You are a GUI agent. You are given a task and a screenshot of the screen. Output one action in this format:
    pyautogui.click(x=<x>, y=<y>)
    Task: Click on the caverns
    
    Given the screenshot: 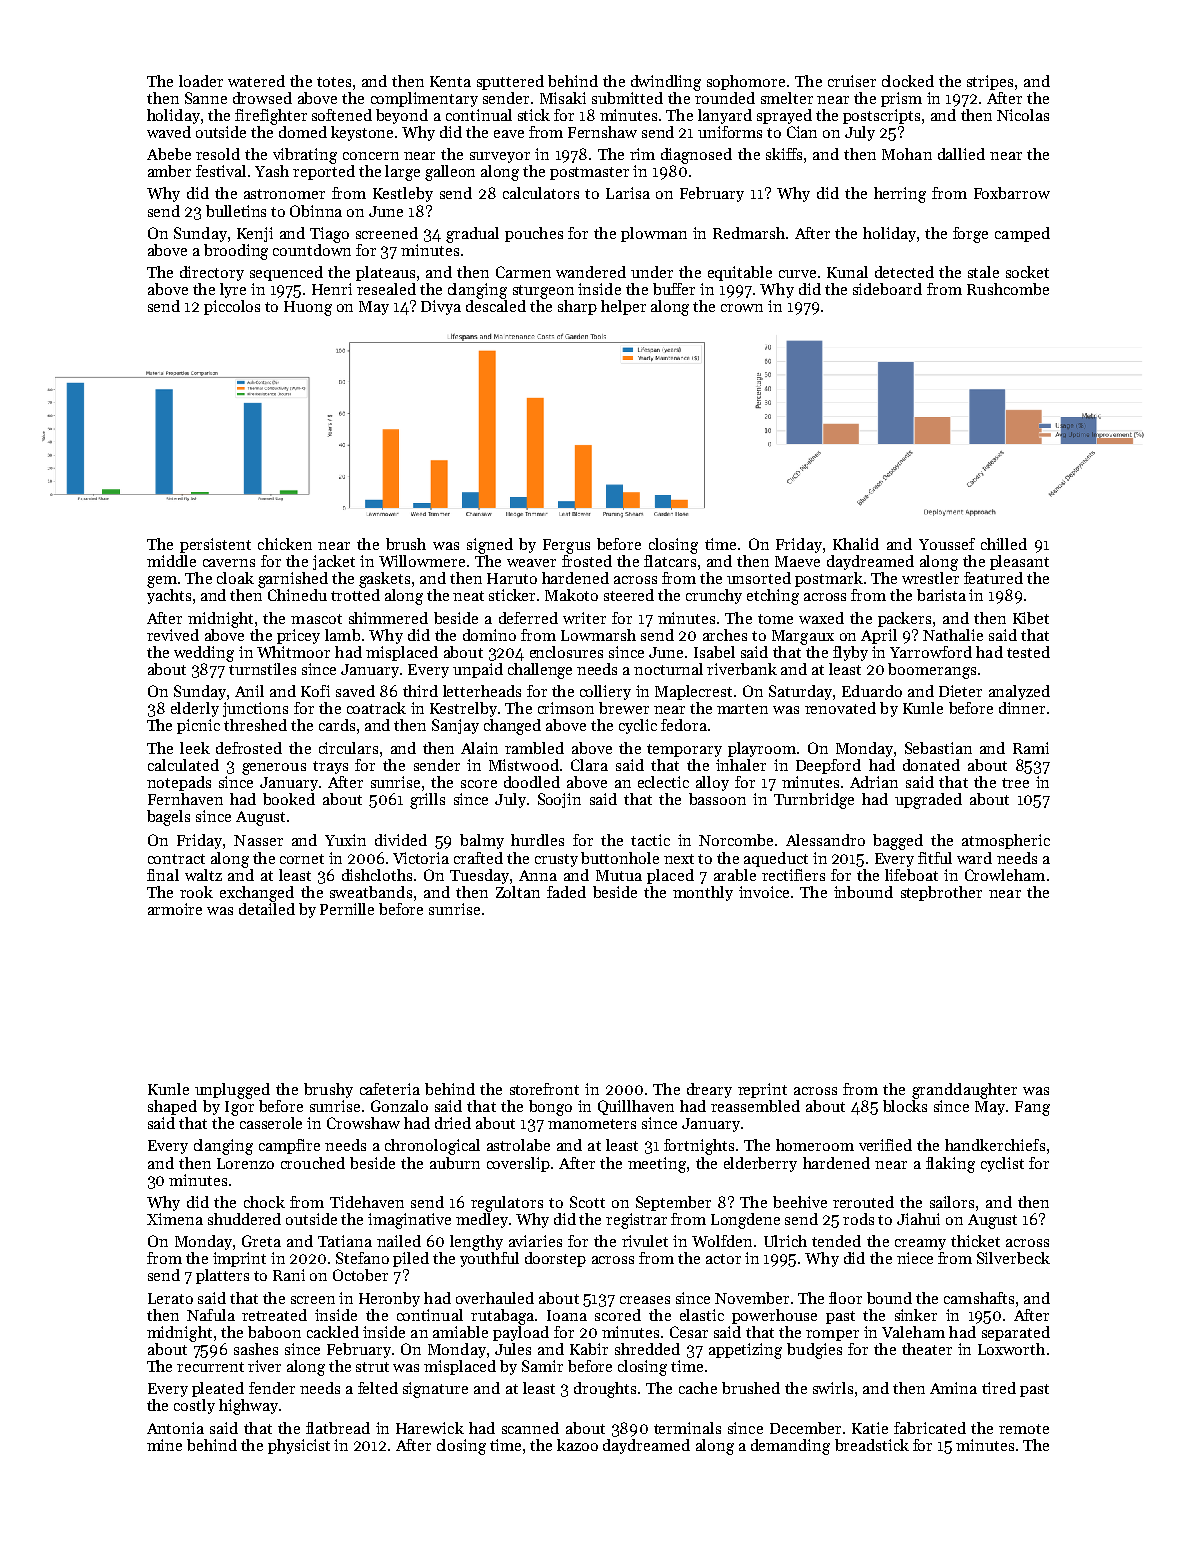 What is the action you would take?
    pyautogui.click(x=229, y=563)
